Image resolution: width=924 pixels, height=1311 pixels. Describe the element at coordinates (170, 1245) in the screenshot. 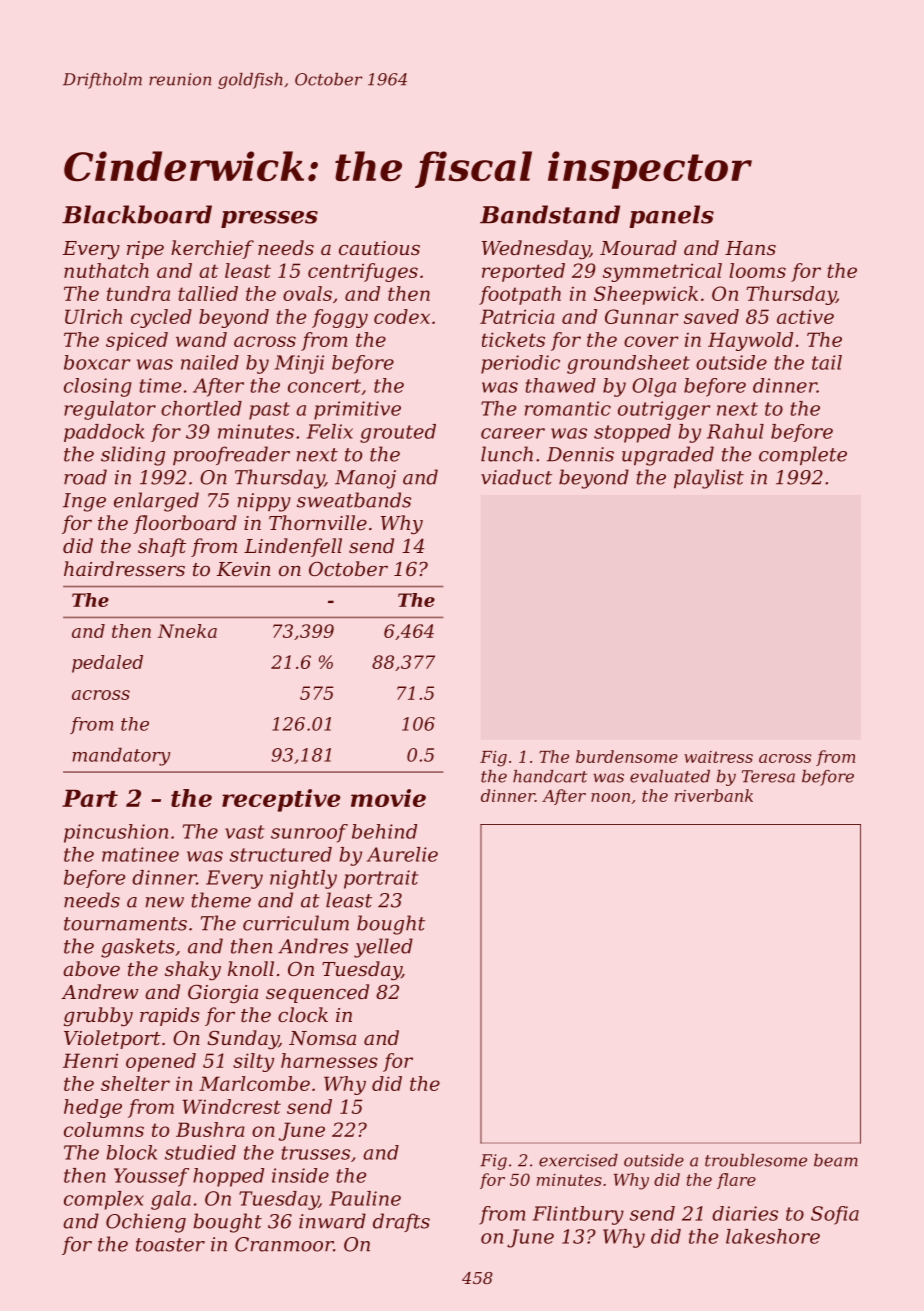

I see `toaster` at that location.
